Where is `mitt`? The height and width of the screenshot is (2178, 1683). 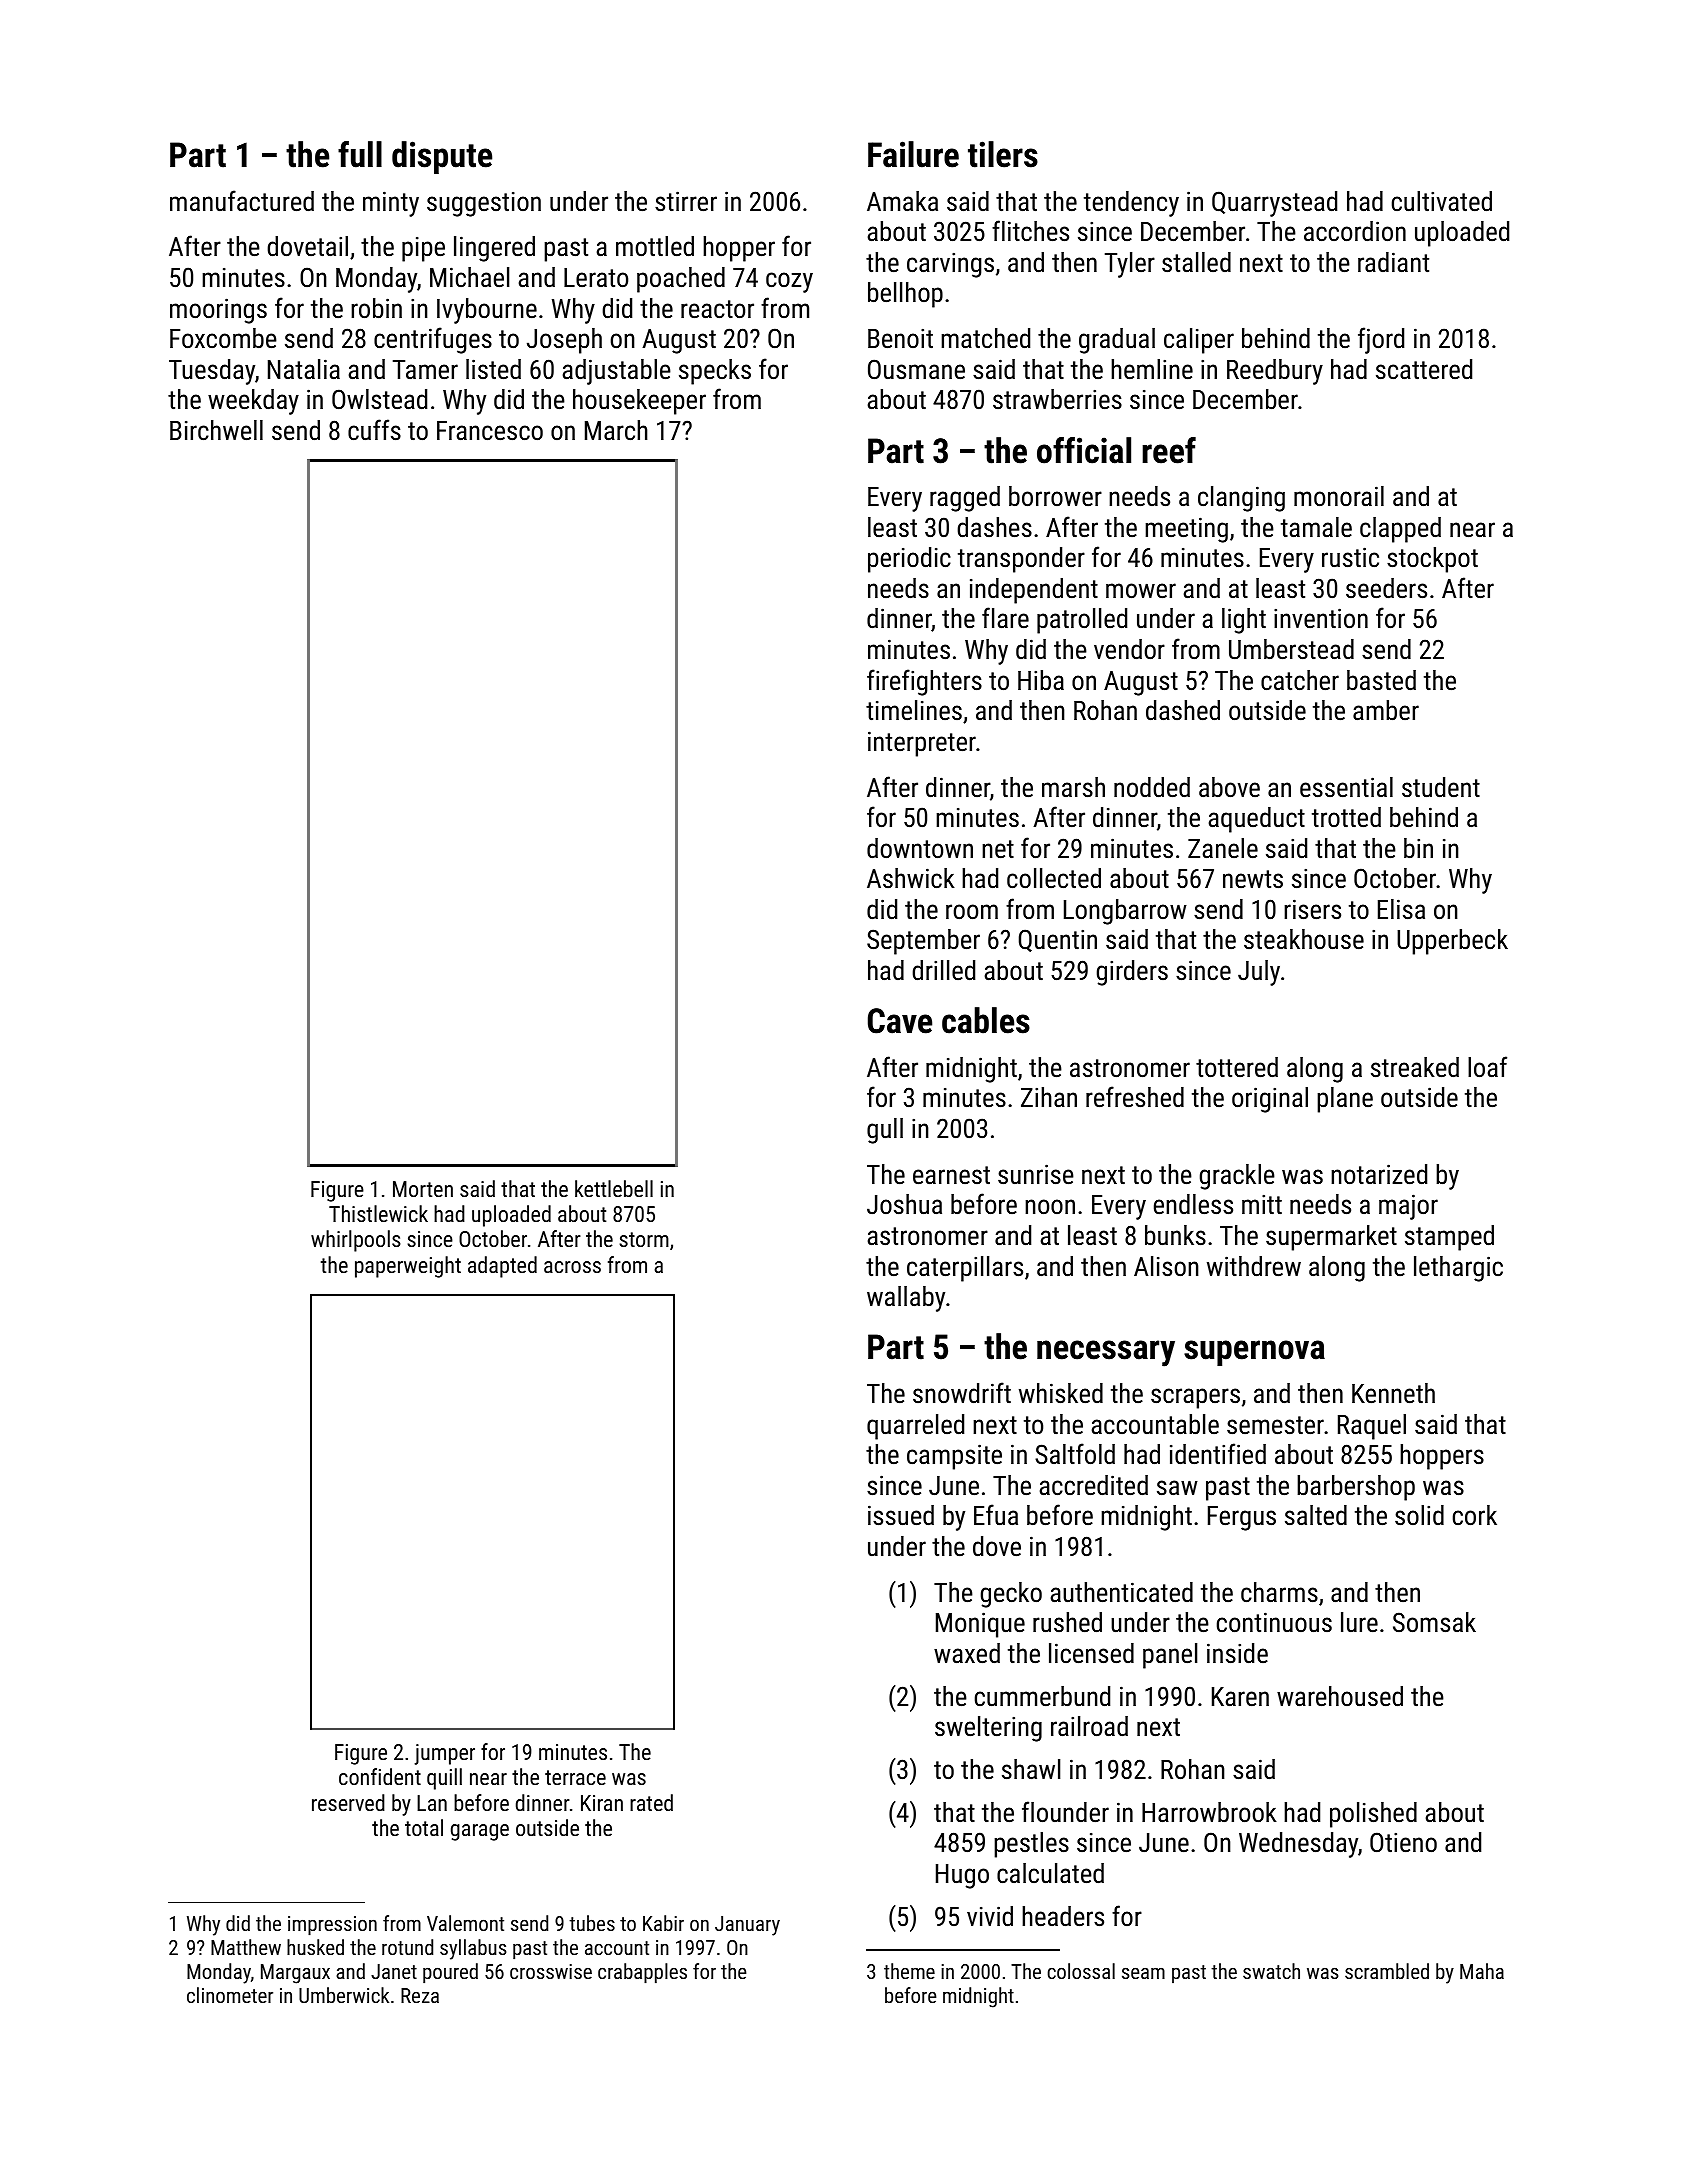 mitt is located at coordinates (1262, 1204).
